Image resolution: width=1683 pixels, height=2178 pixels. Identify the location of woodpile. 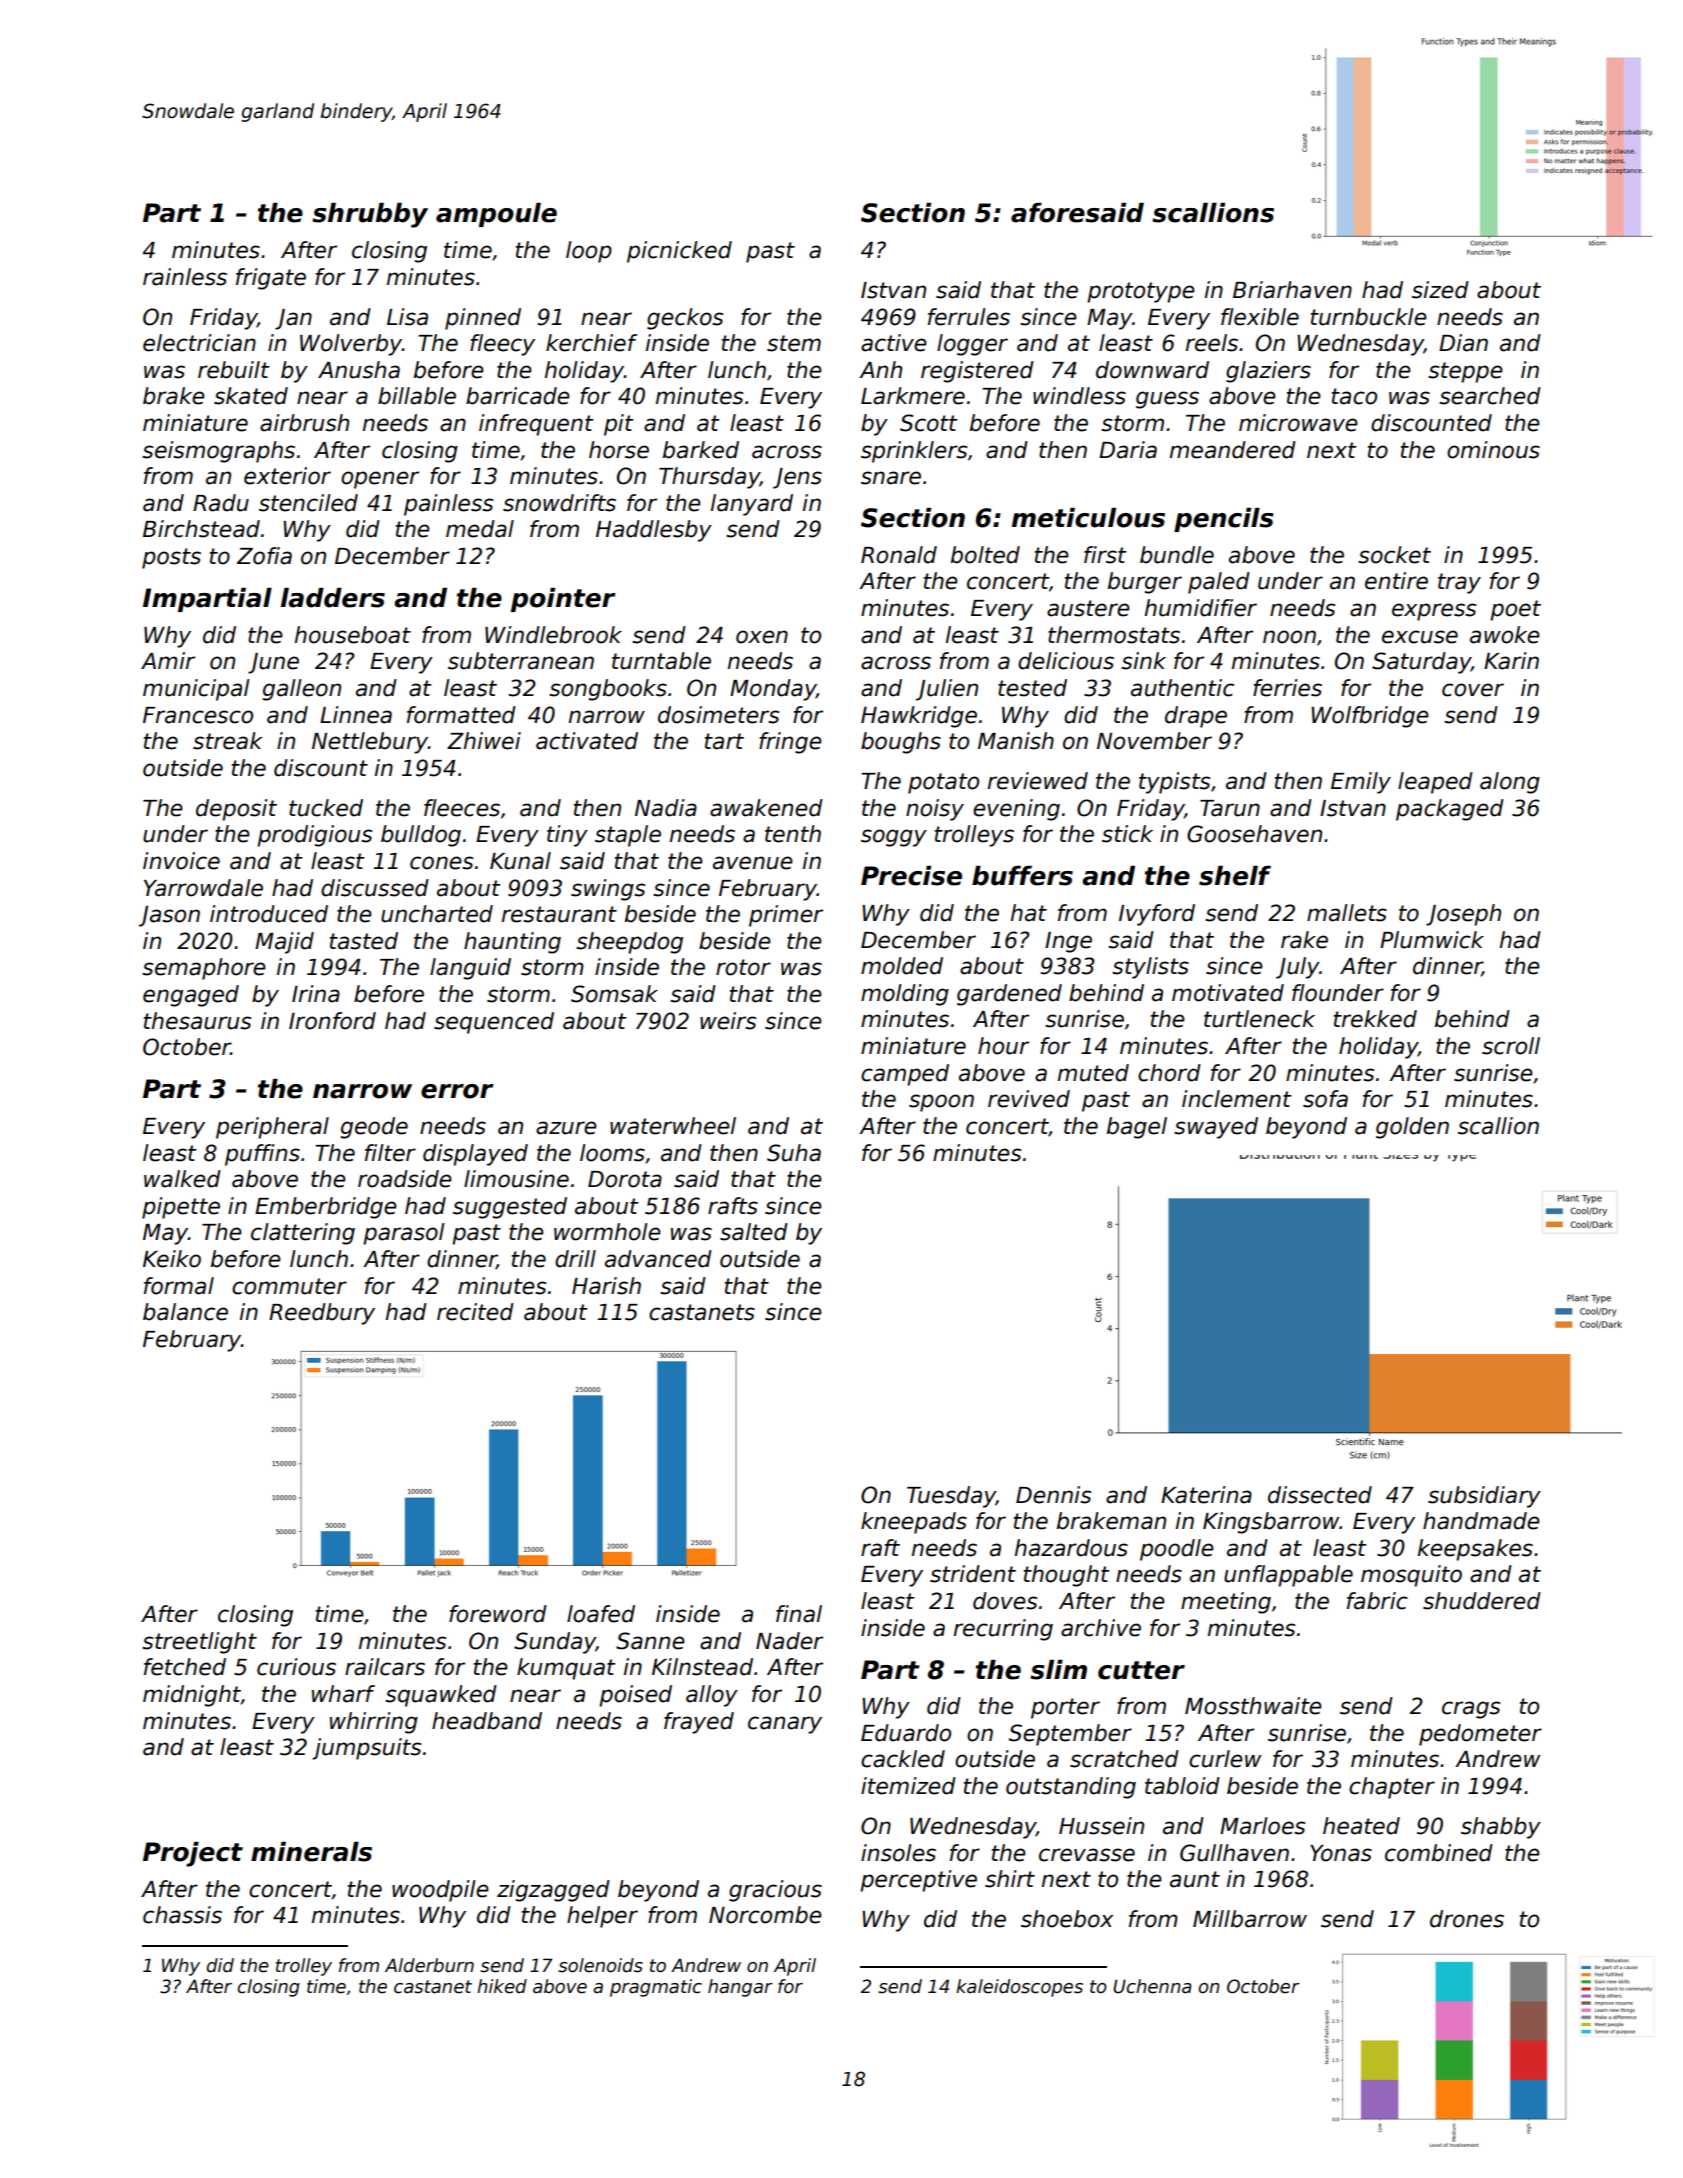
(440, 1891).
